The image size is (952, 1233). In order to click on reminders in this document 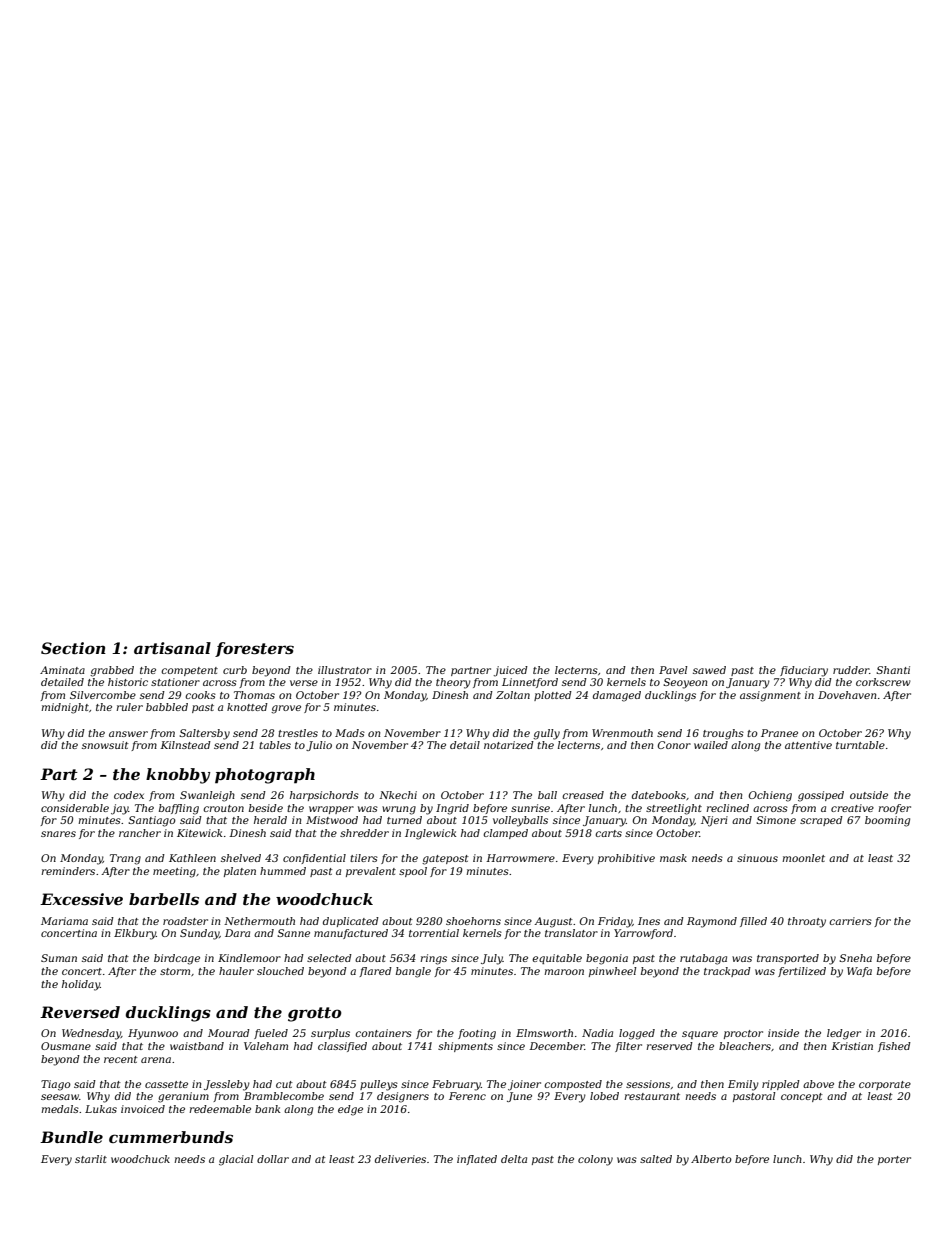, I will do `click(68, 871)`.
